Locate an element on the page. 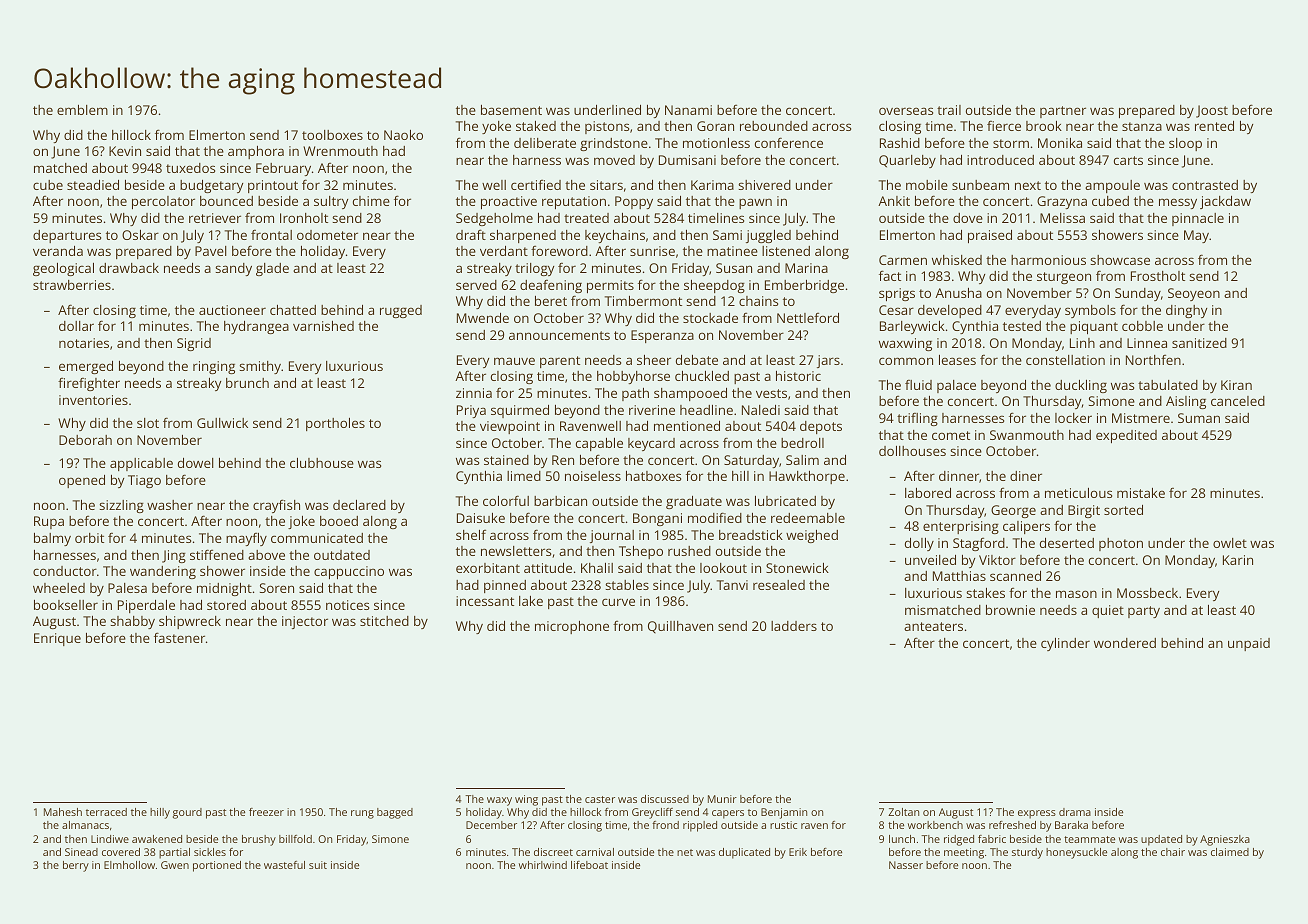 This document has width=1308, height=924. George is located at coordinates (1013, 511).
